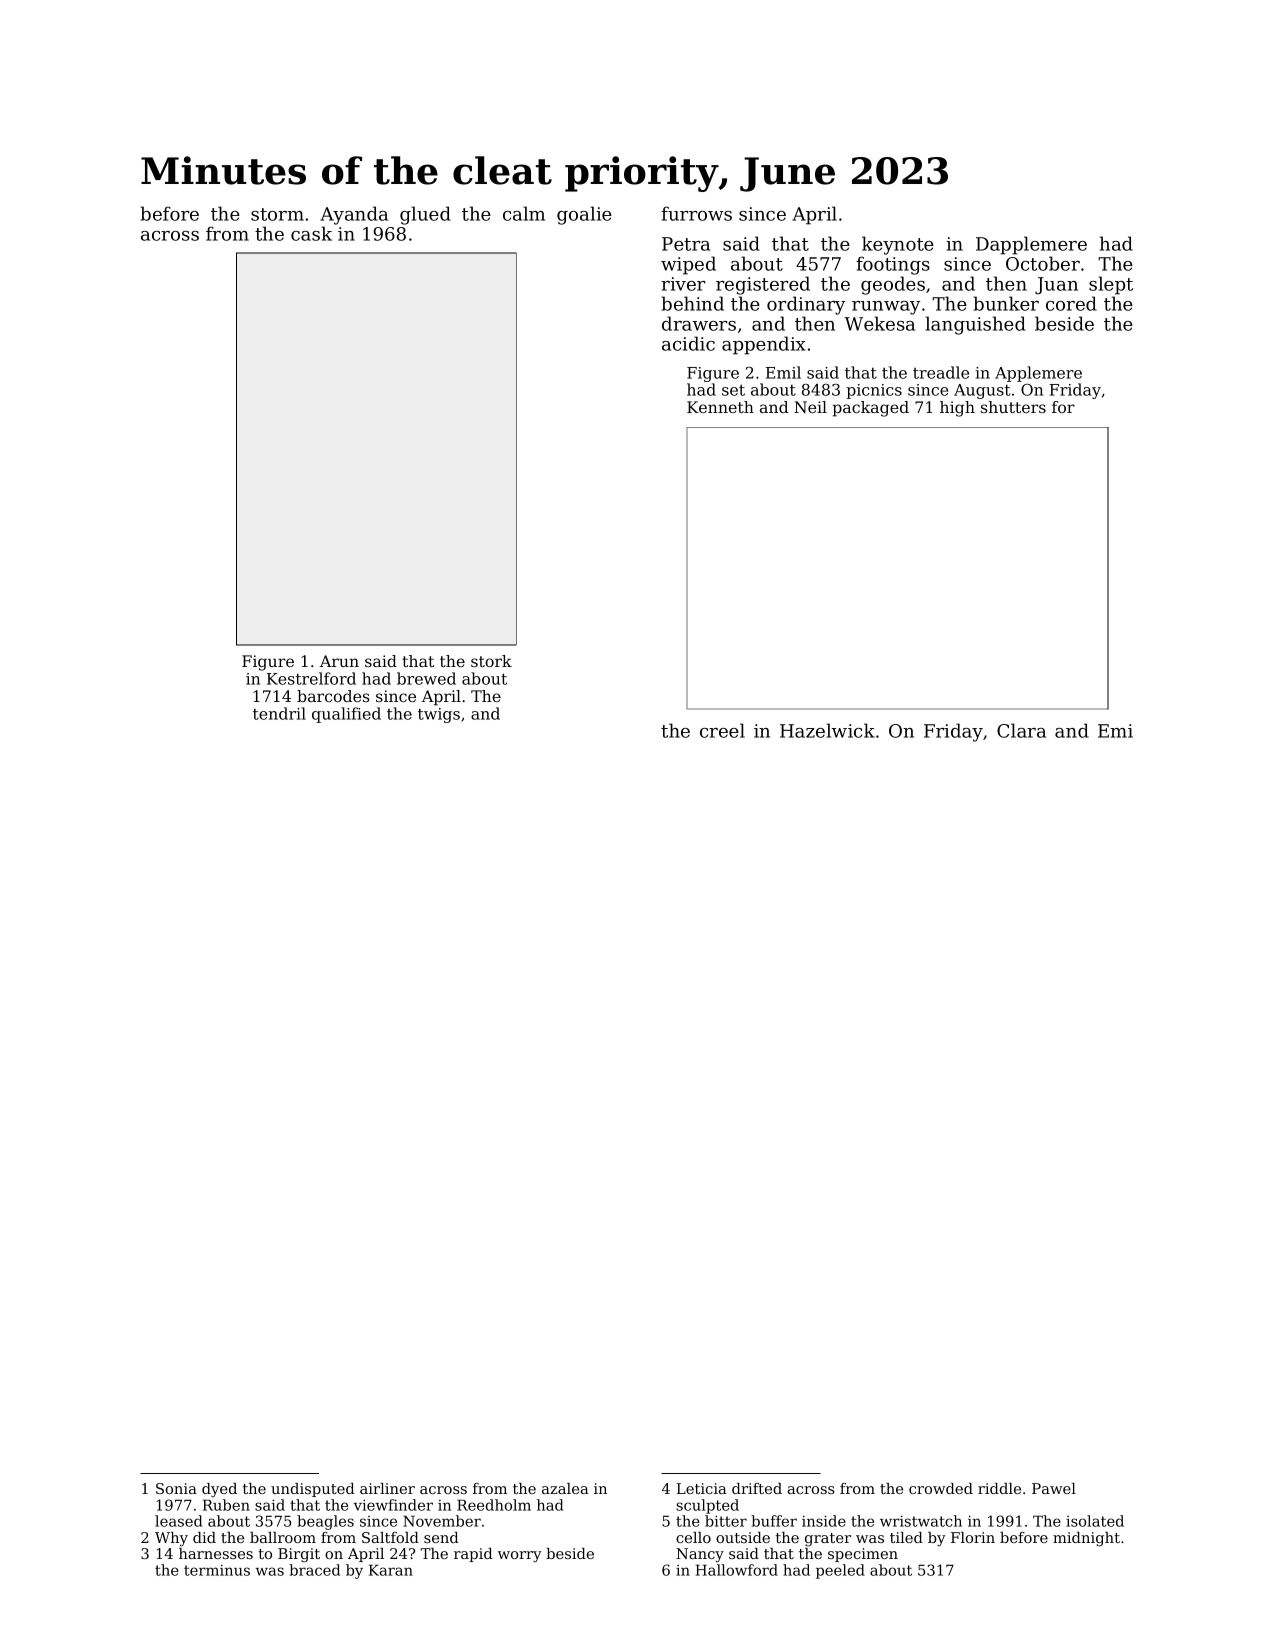 The height and width of the screenshot is (1648, 1274). Describe the element at coordinates (387, 1488) in the screenshot. I see `airliner` at that location.
